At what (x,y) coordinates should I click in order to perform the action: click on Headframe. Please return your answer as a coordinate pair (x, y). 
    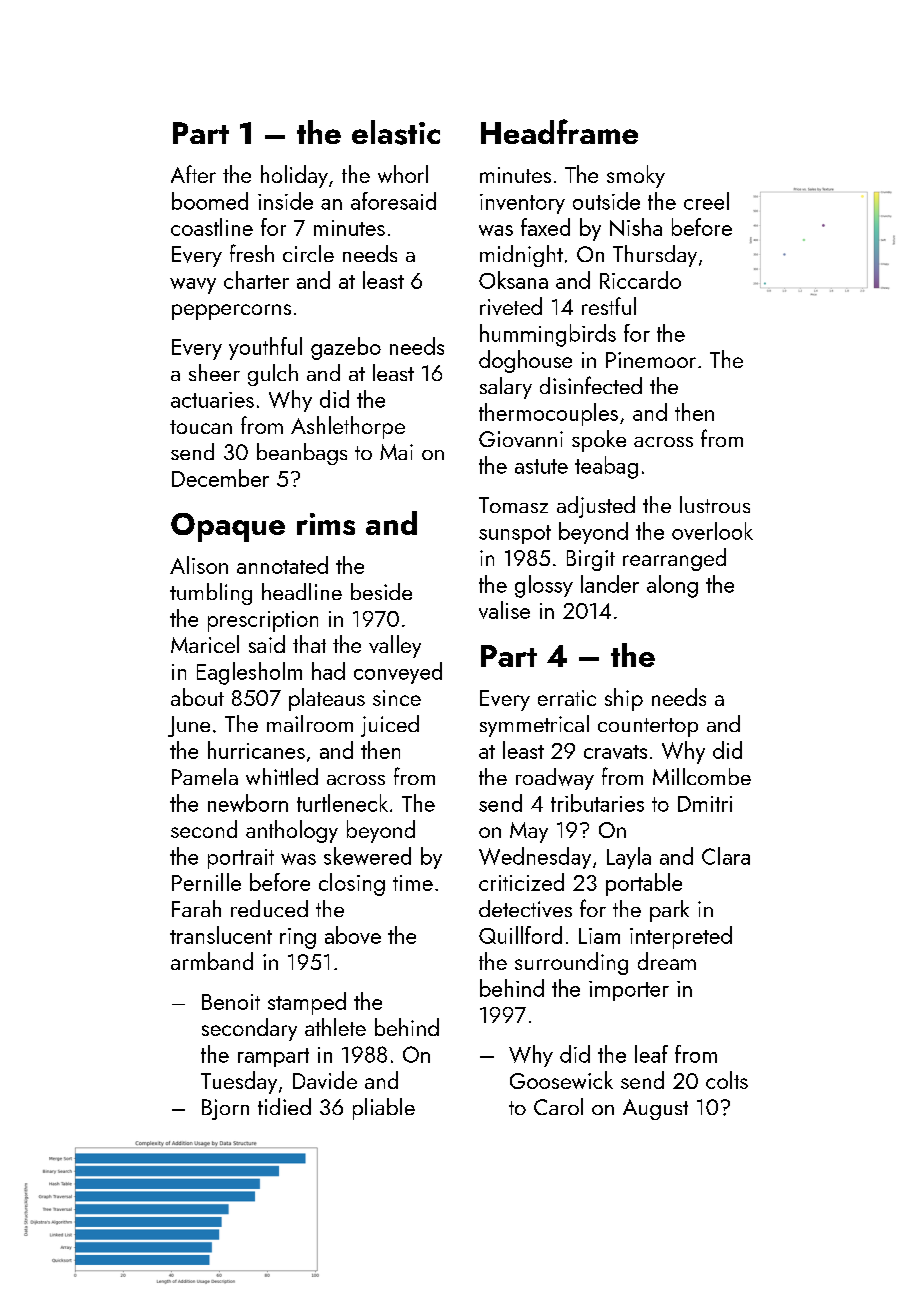
    Looking at the image, I should click on (559, 131).
